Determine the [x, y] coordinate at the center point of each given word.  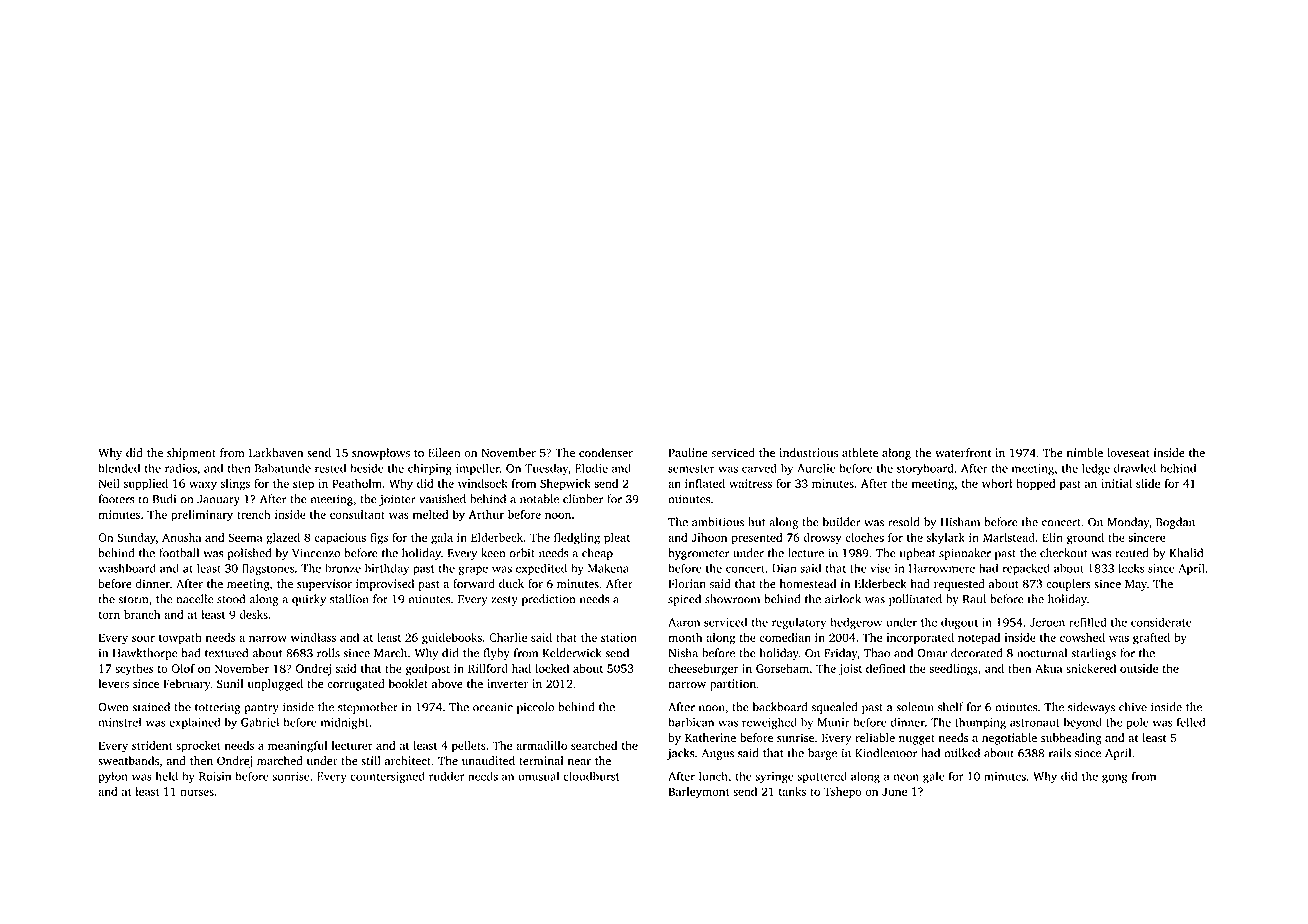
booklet [408, 684]
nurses [197, 792]
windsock [483, 483]
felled [1191, 722]
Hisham [960, 522]
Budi [164, 499]
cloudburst [591, 776]
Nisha [683, 653]
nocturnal [1042, 653]
